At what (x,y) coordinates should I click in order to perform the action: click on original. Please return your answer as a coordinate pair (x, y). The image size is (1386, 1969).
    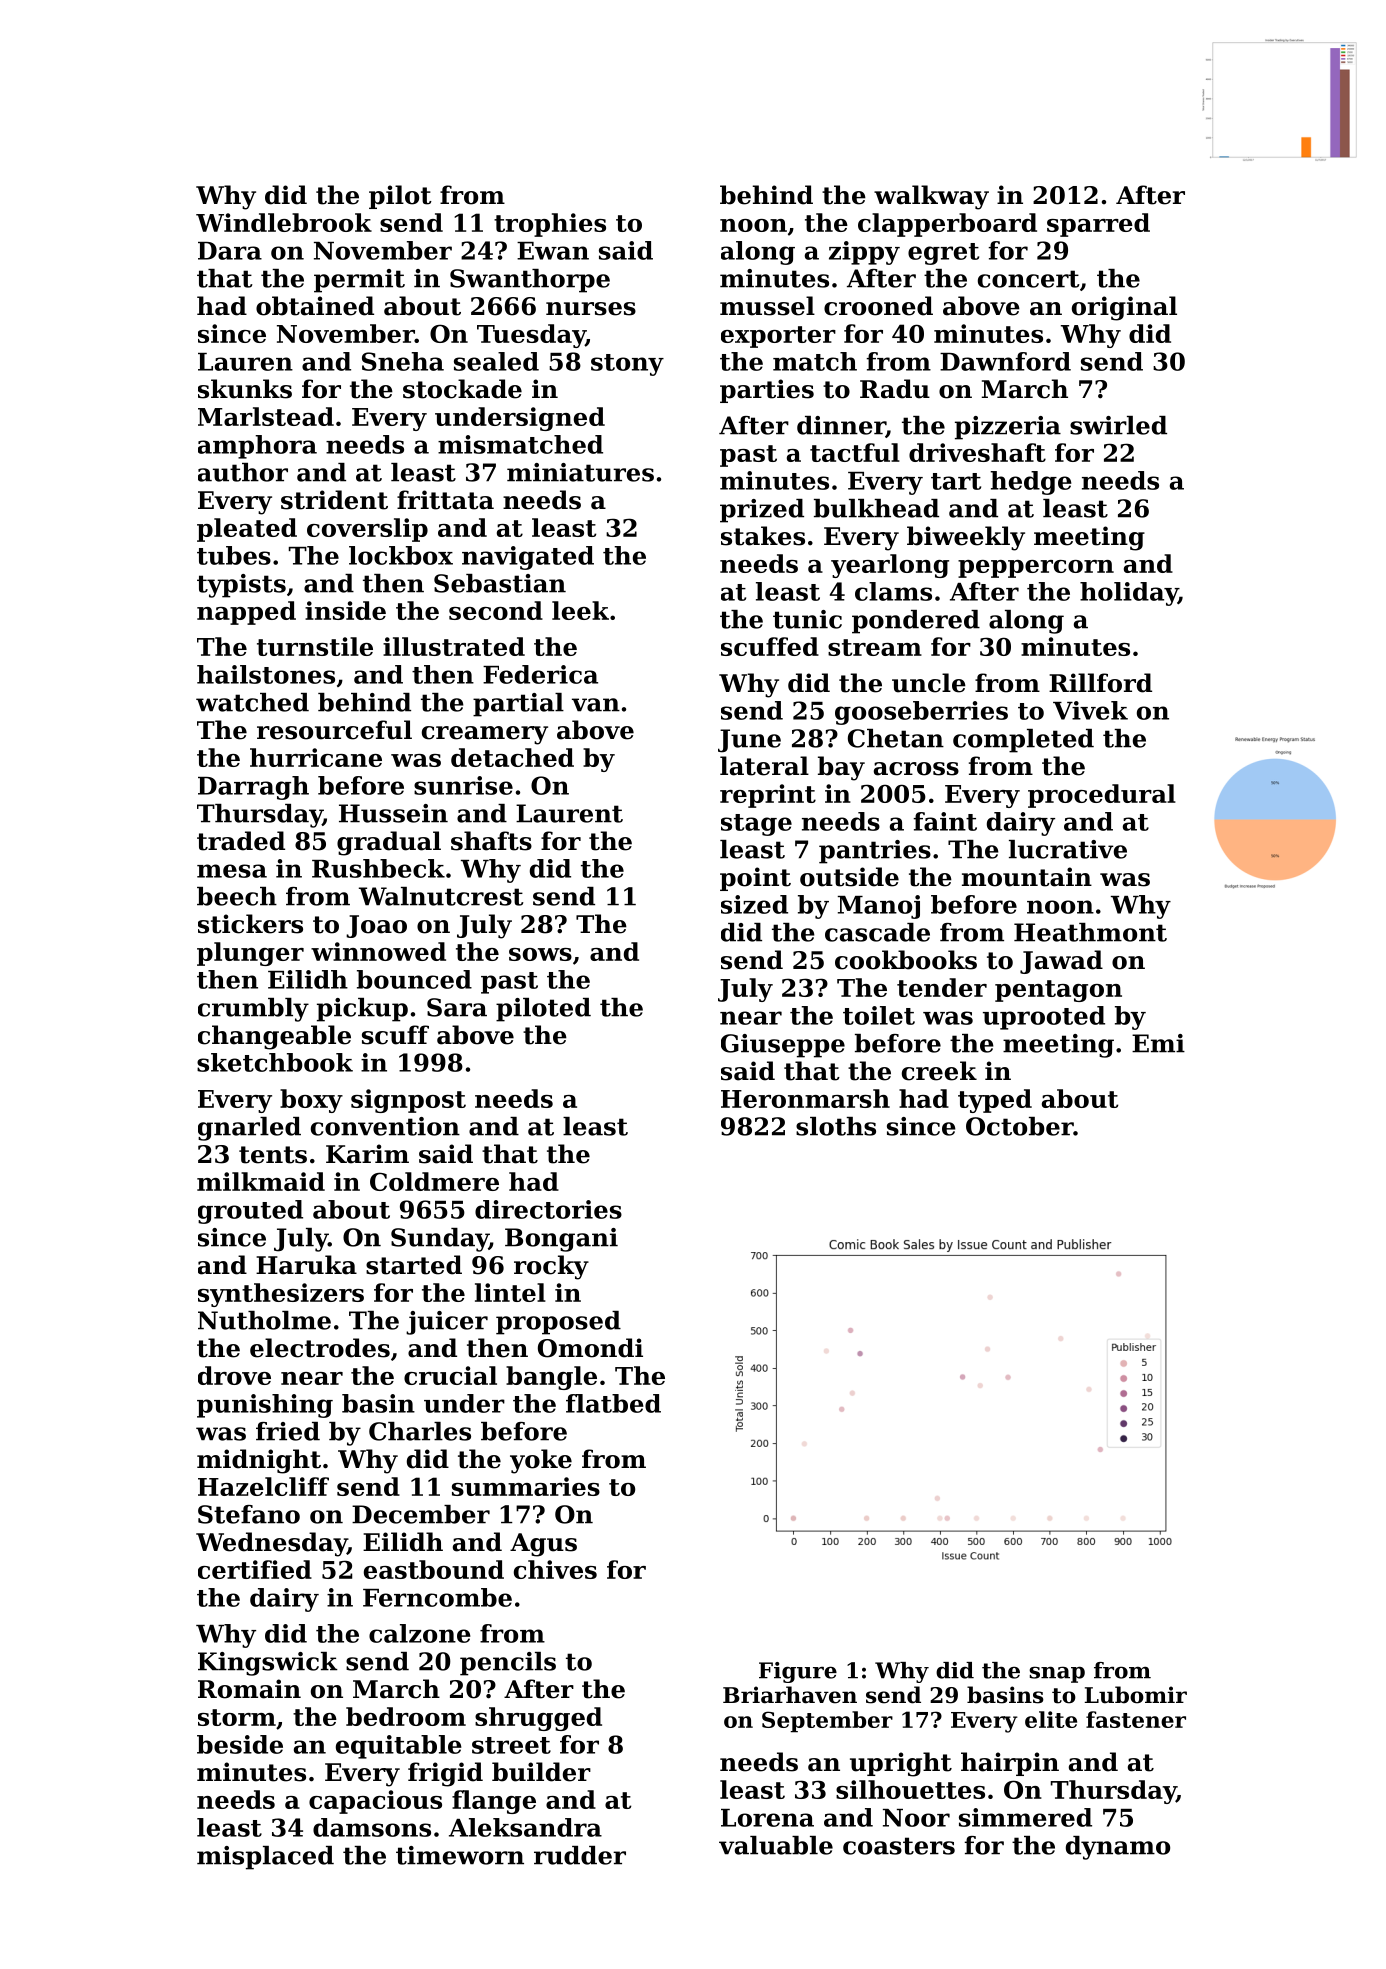
    Looking at the image, I should click on (1124, 308).
